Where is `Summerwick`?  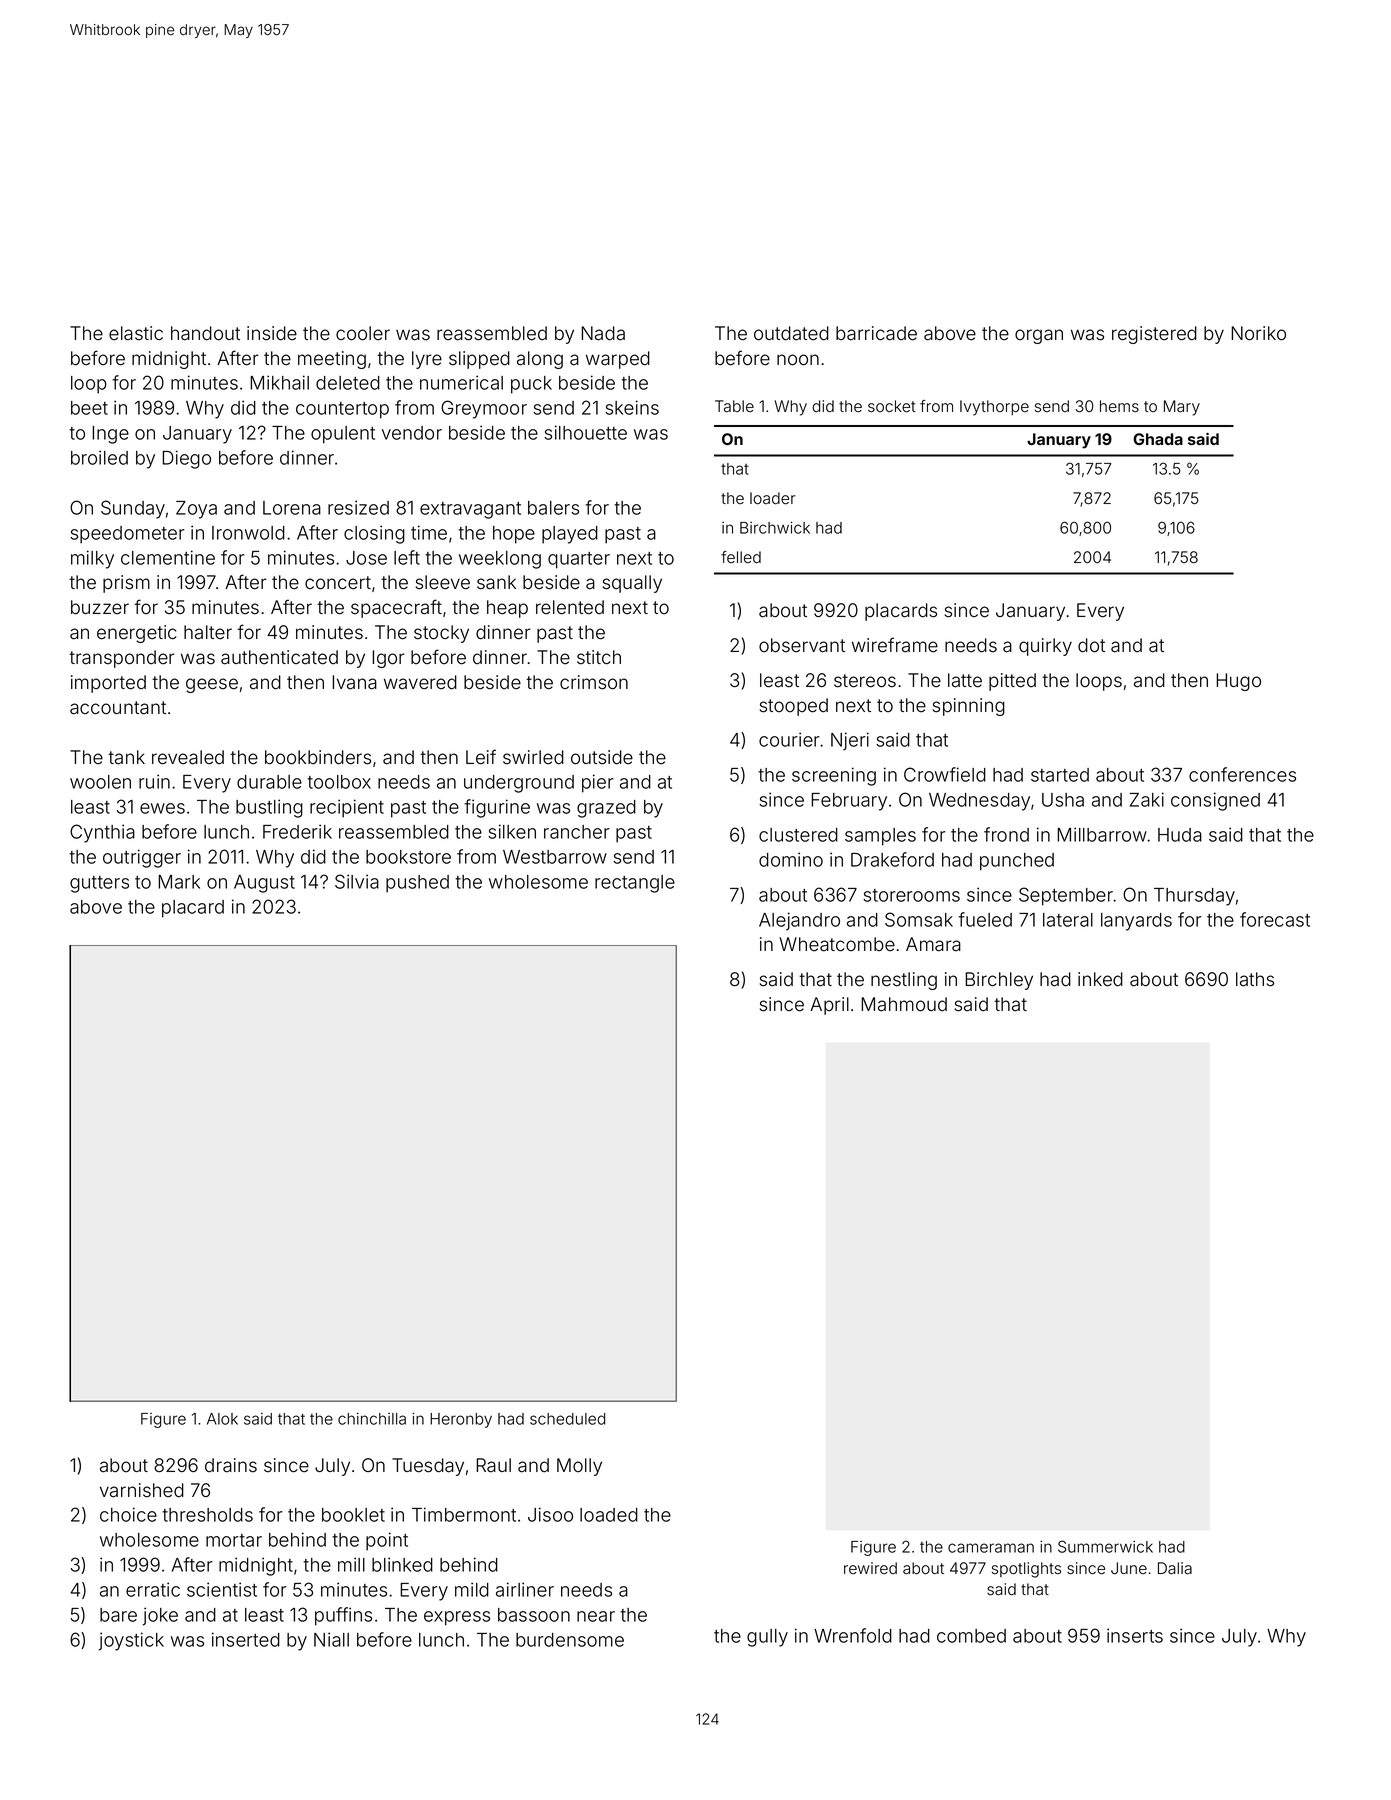 Summerwick is located at coordinates (1105, 1546).
